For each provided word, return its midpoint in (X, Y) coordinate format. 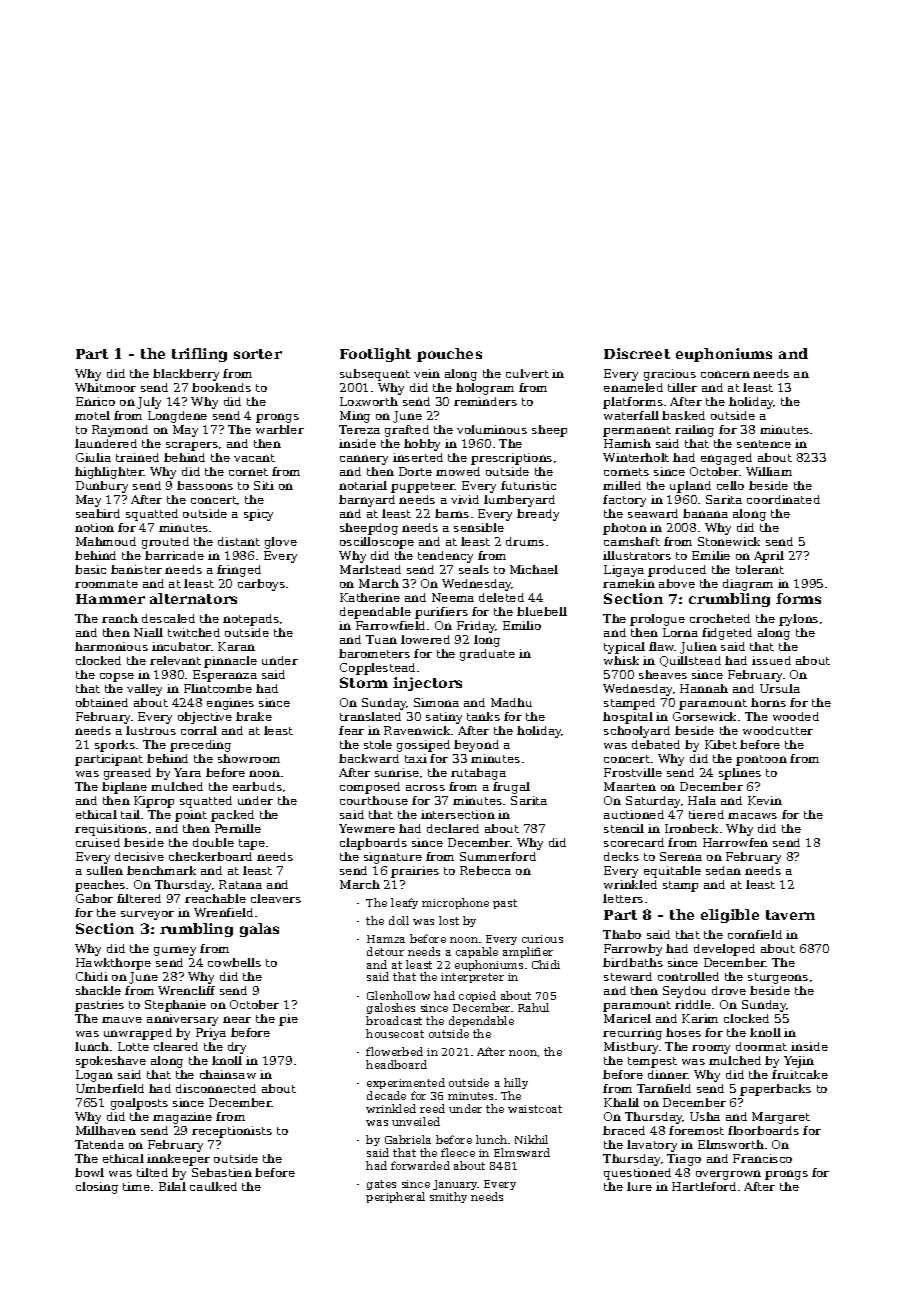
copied (477, 996)
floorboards (763, 1130)
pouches (449, 355)
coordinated (783, 499)
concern (725, 374)
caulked (213, 1186)
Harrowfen (735, 842)
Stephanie (175, 1006)
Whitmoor (105, 387)
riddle (693, 1004)
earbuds (257, 786)
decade (386, 1095)
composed (370, 788)
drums (525, 541)
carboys (261, 585)
